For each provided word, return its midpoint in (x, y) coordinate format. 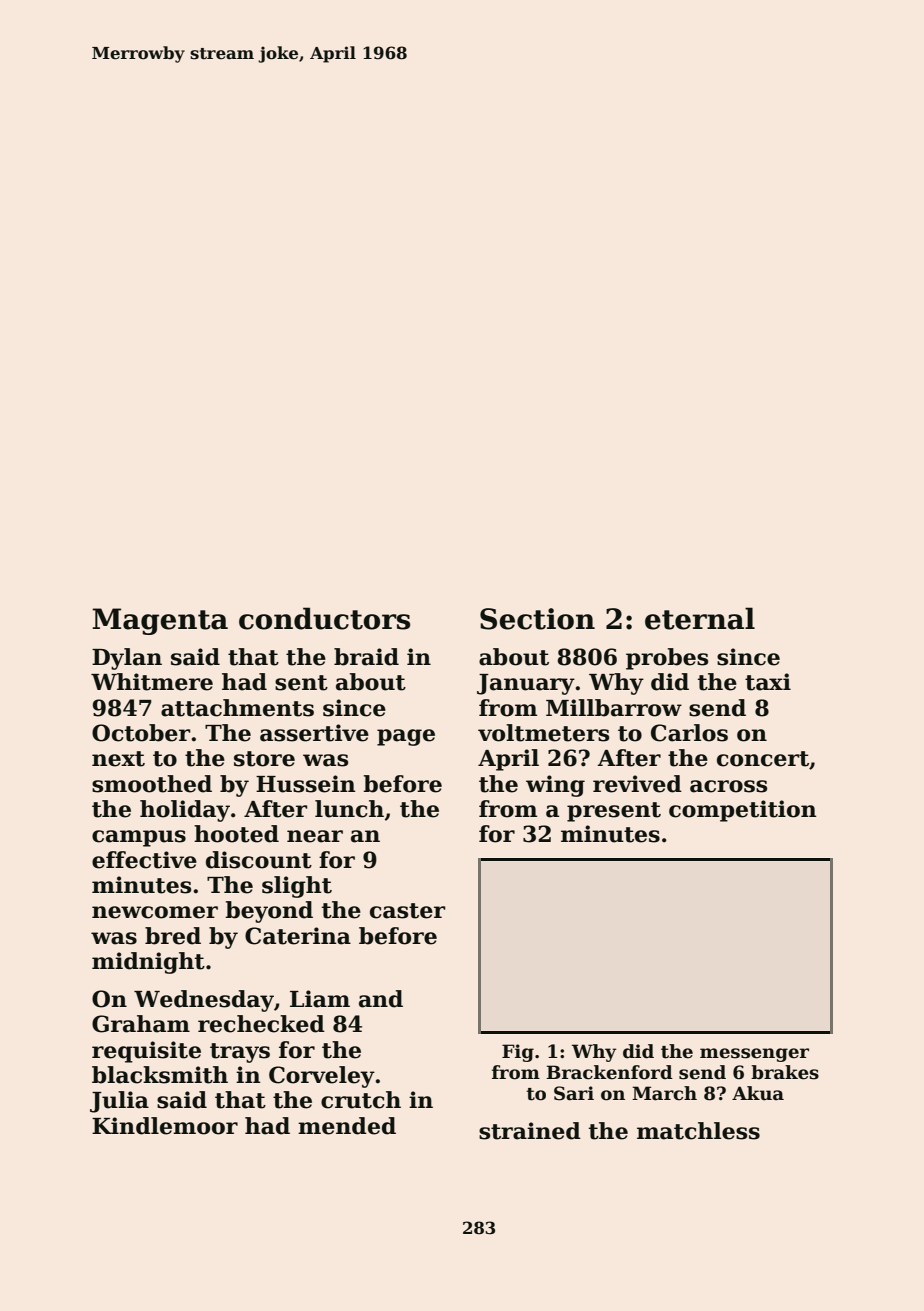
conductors (324, 618)
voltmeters (543, 733)
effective (144, 860)
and (381, 999)
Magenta (160, 621)
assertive (314, 733)
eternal (700, 618)
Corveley (322, 1077)
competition (743, 811)
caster (408, 911)
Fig (518, 1053)
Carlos (689, 733)
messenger (754, 1055)
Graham (141, 1024)
